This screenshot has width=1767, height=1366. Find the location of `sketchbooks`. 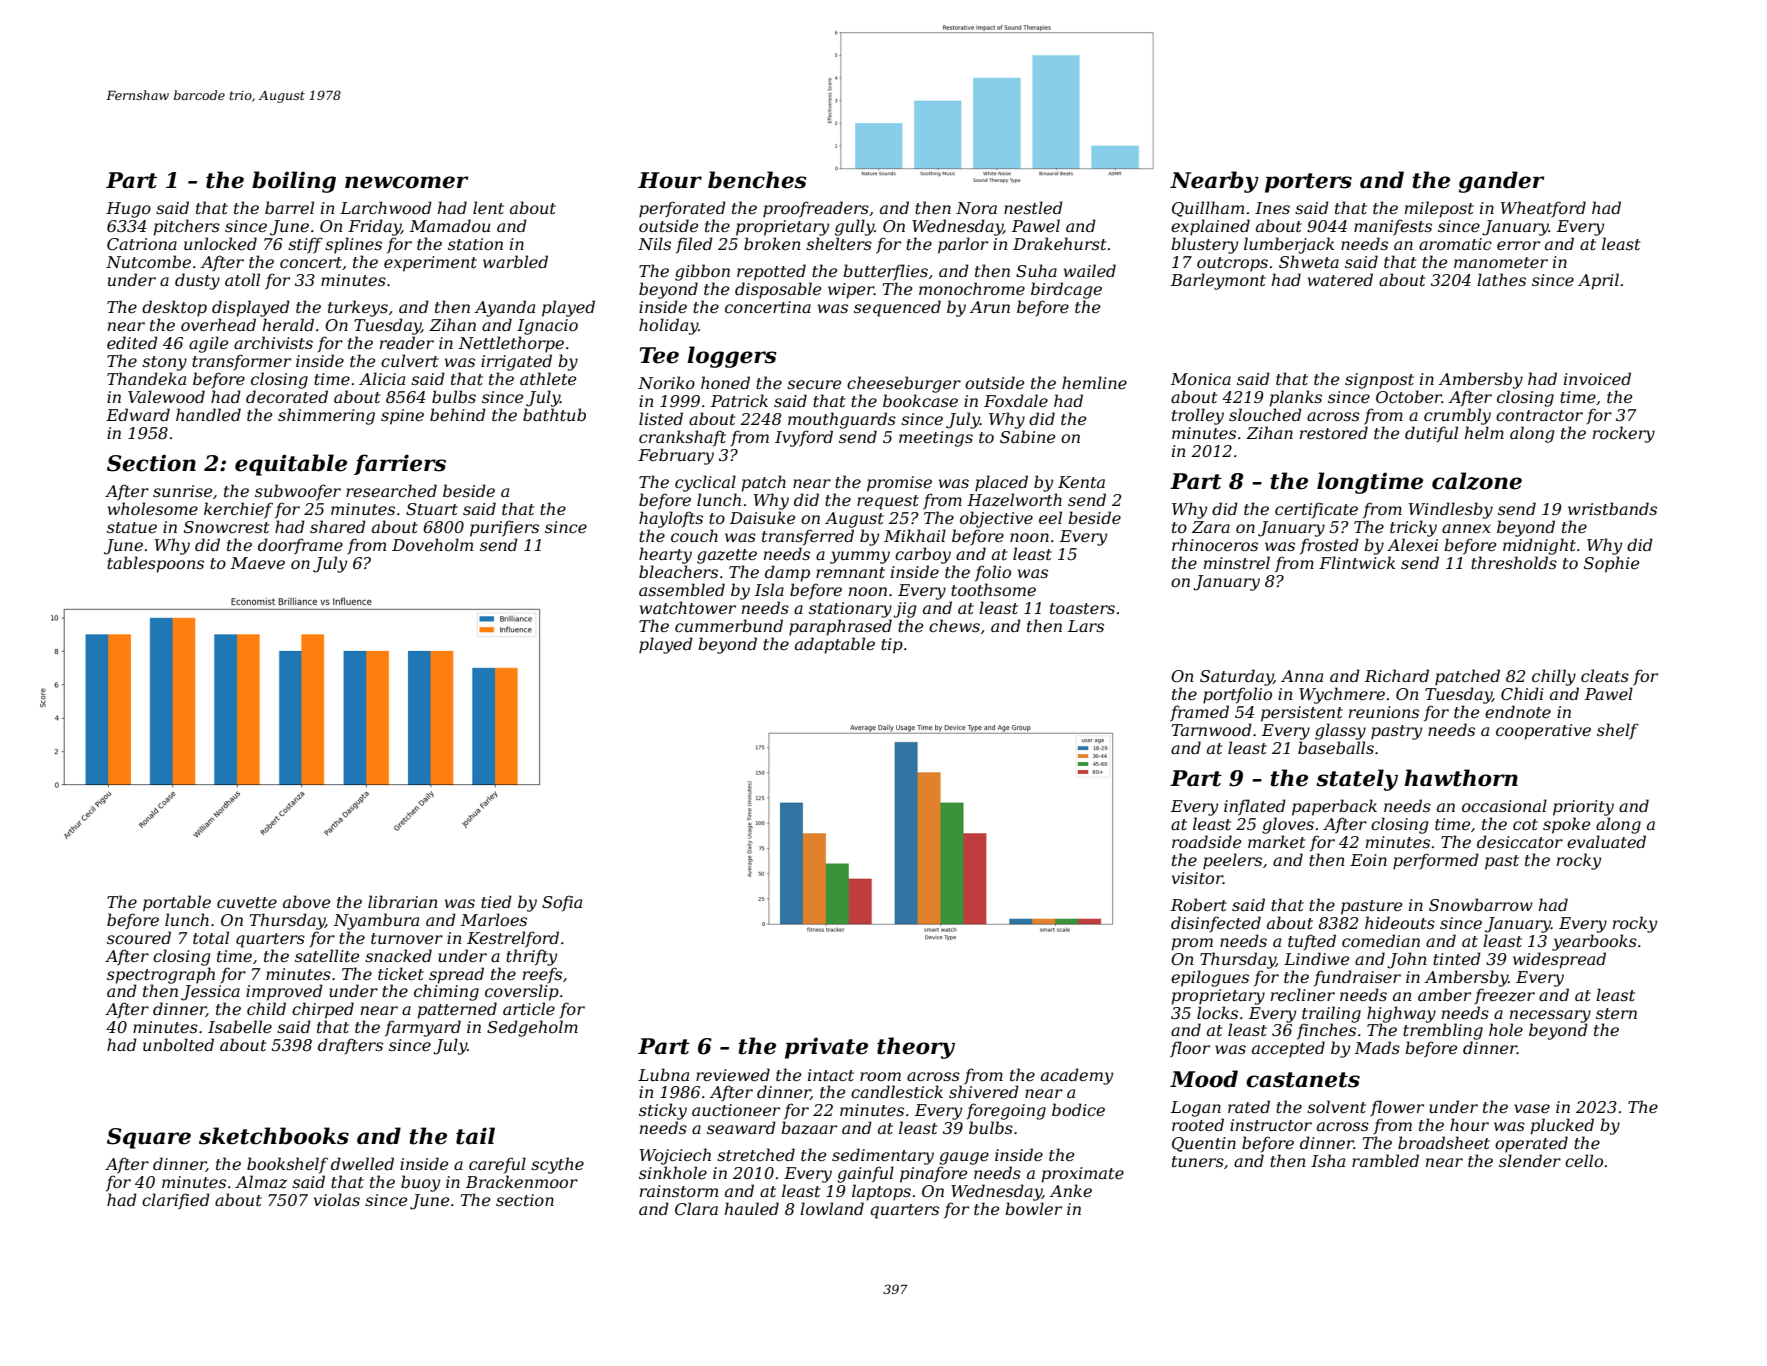

sketchbooks is located at coordinates (274, 1136).
